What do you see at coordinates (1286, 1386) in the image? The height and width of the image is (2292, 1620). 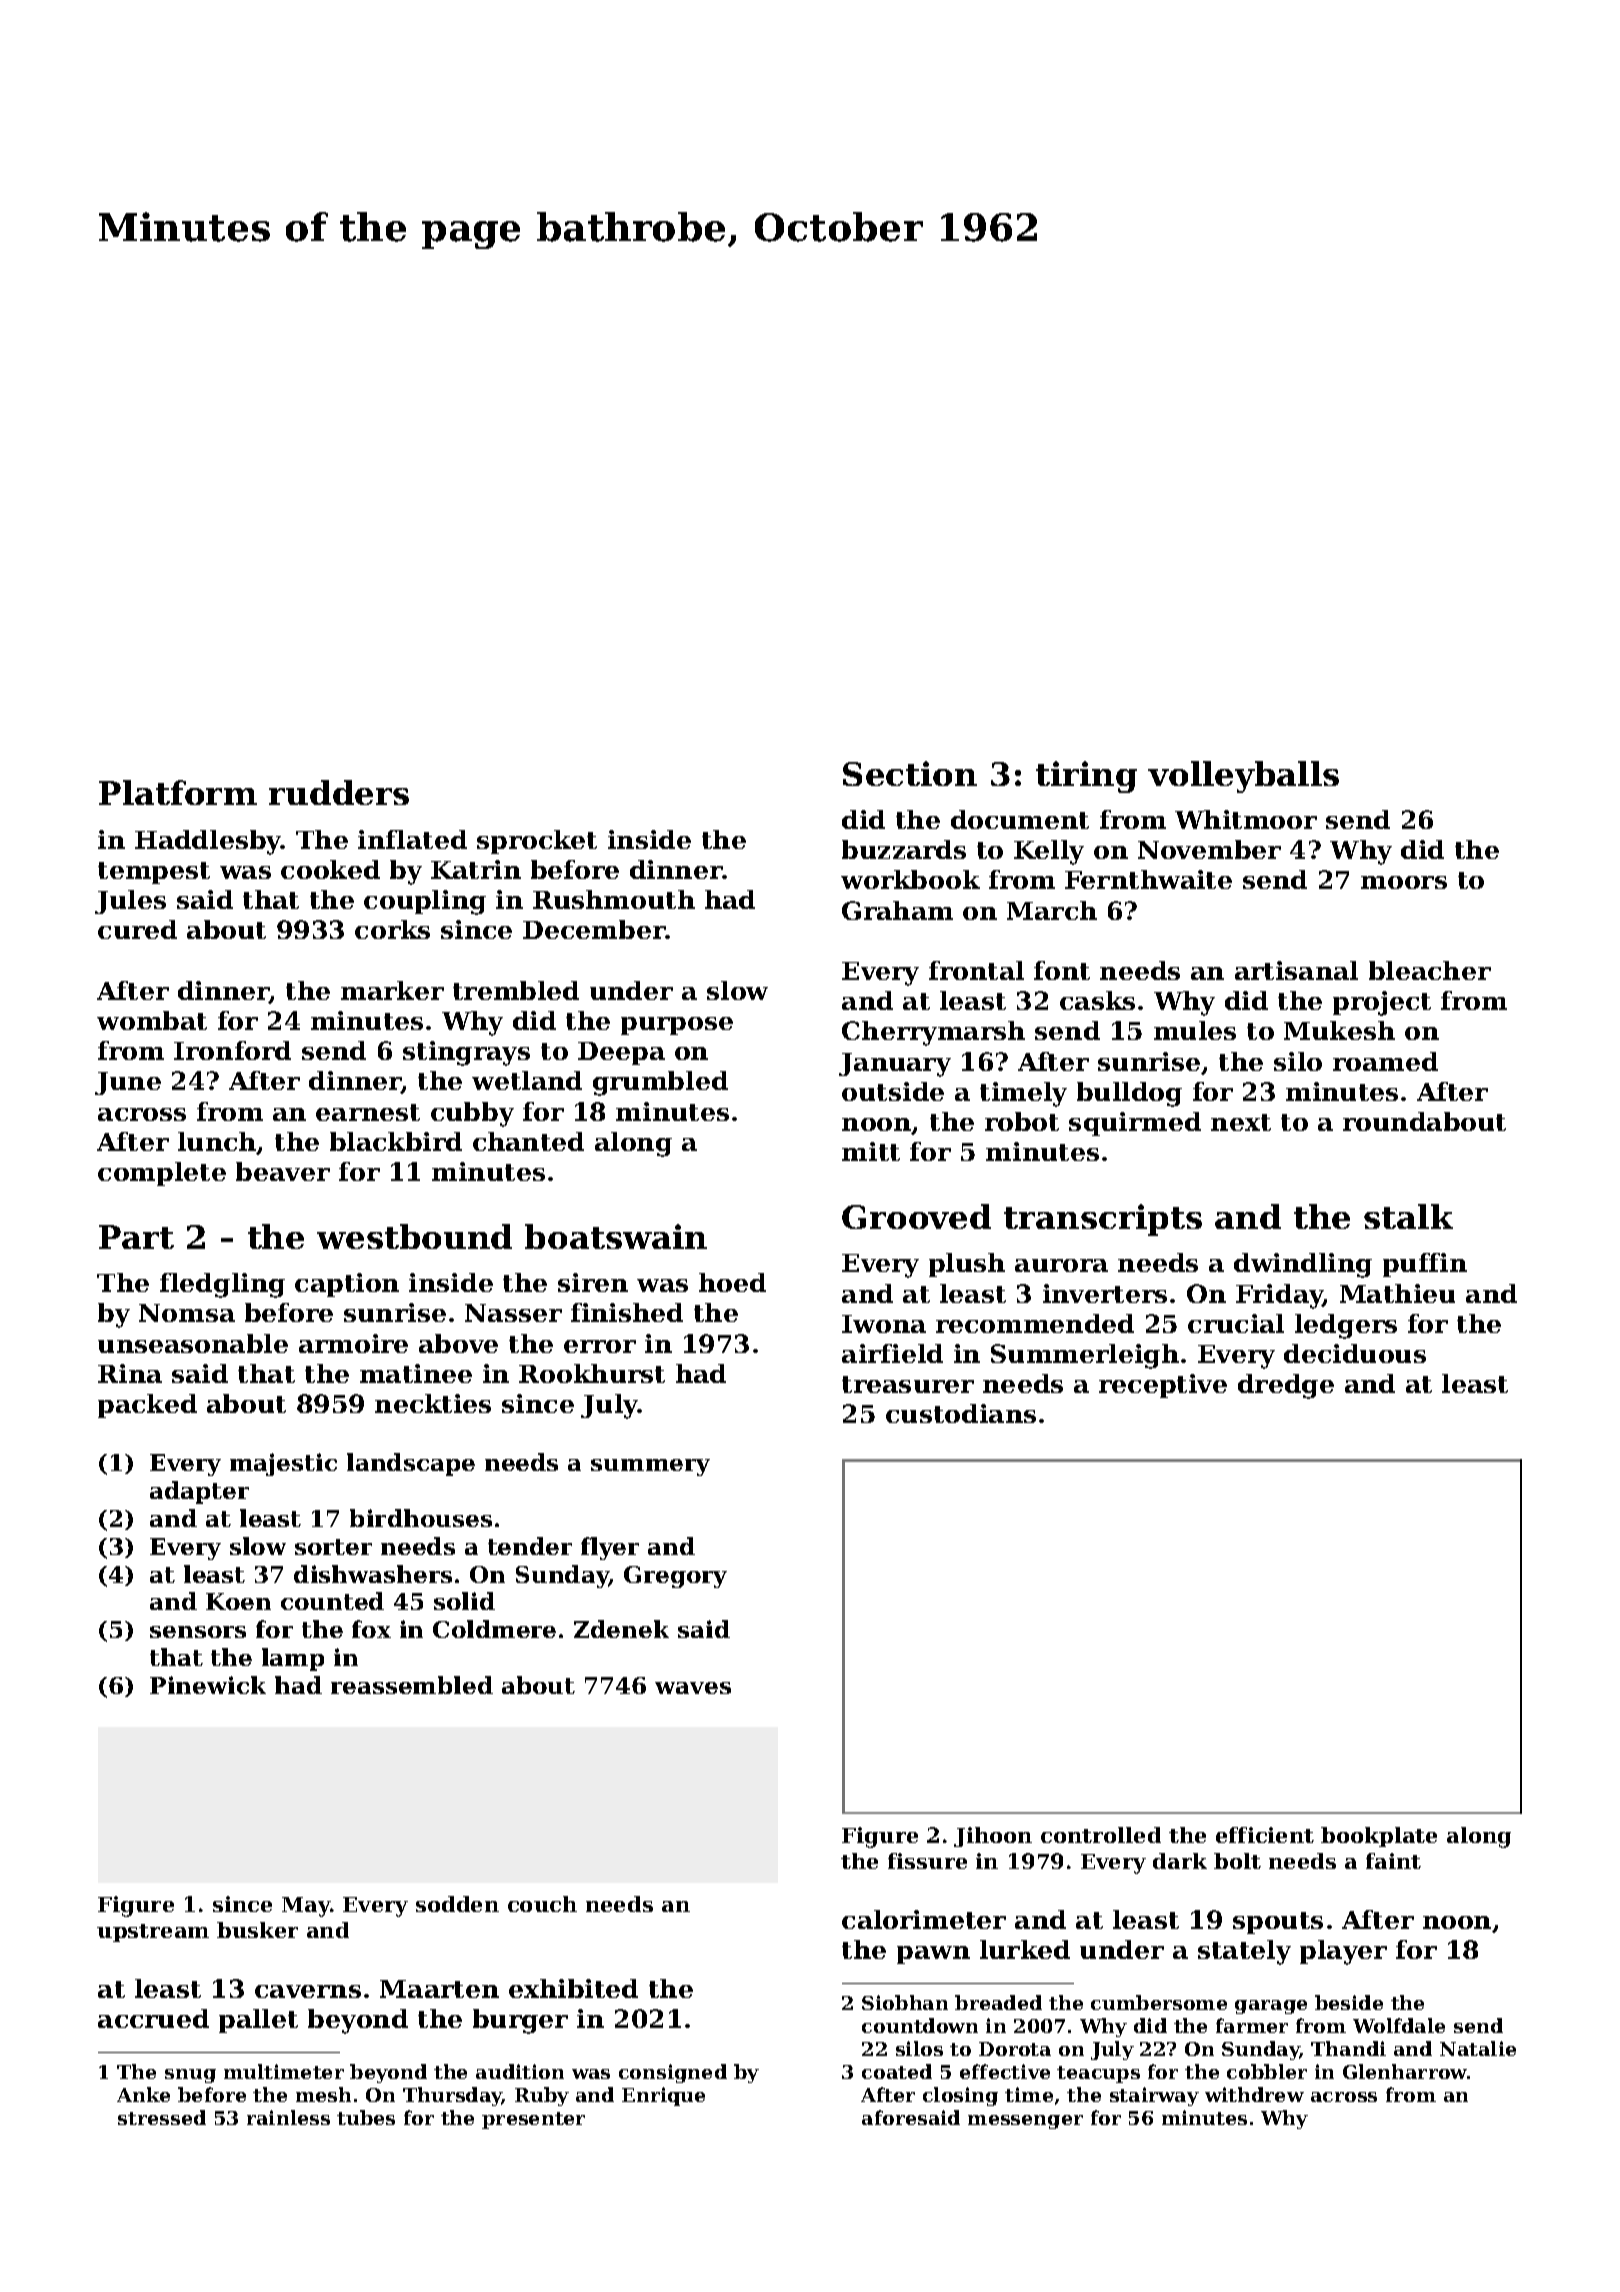 I see `dredge` at bounding box center [1286, 1386].
